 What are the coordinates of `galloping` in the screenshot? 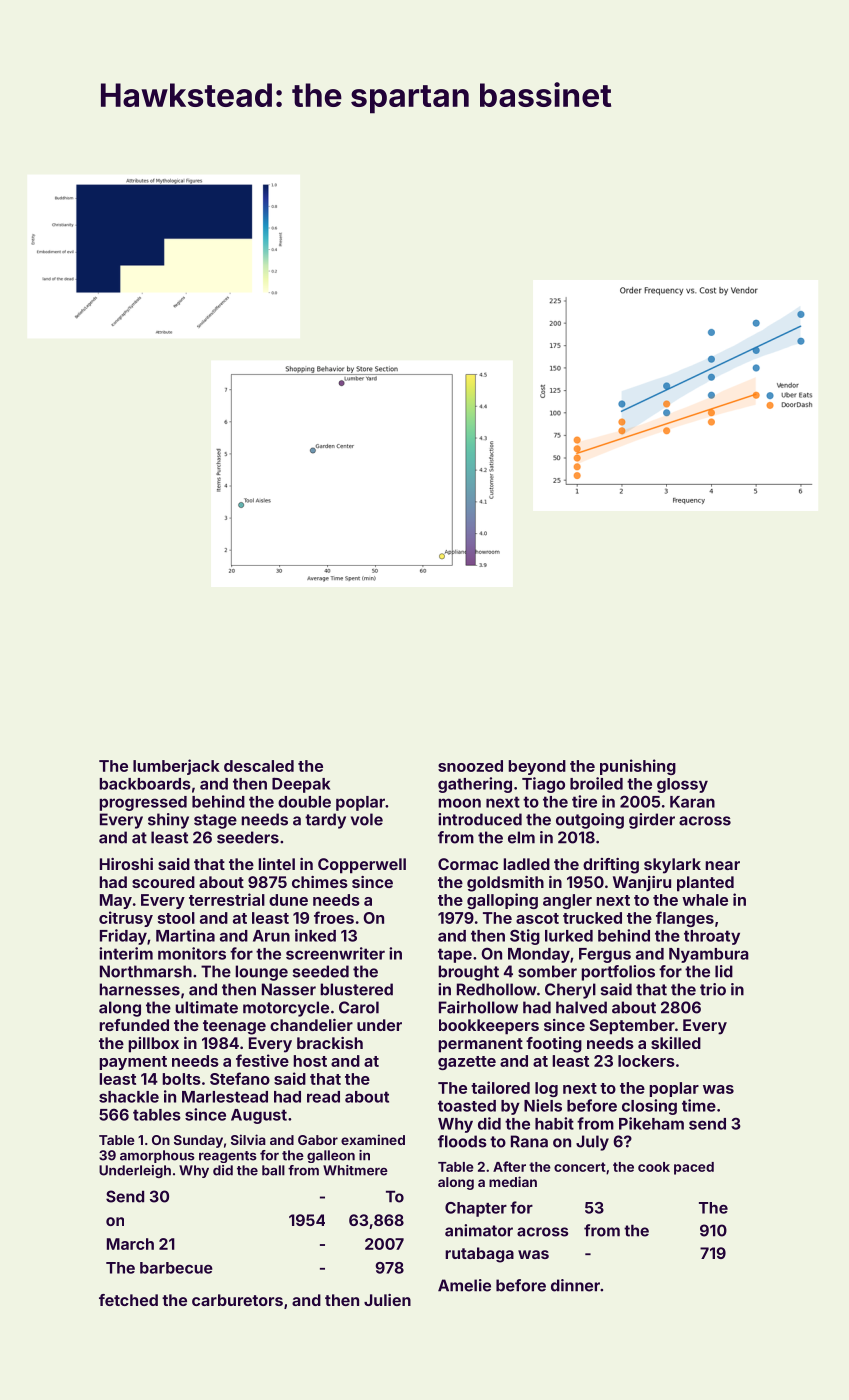 It's located at (502, 901).
